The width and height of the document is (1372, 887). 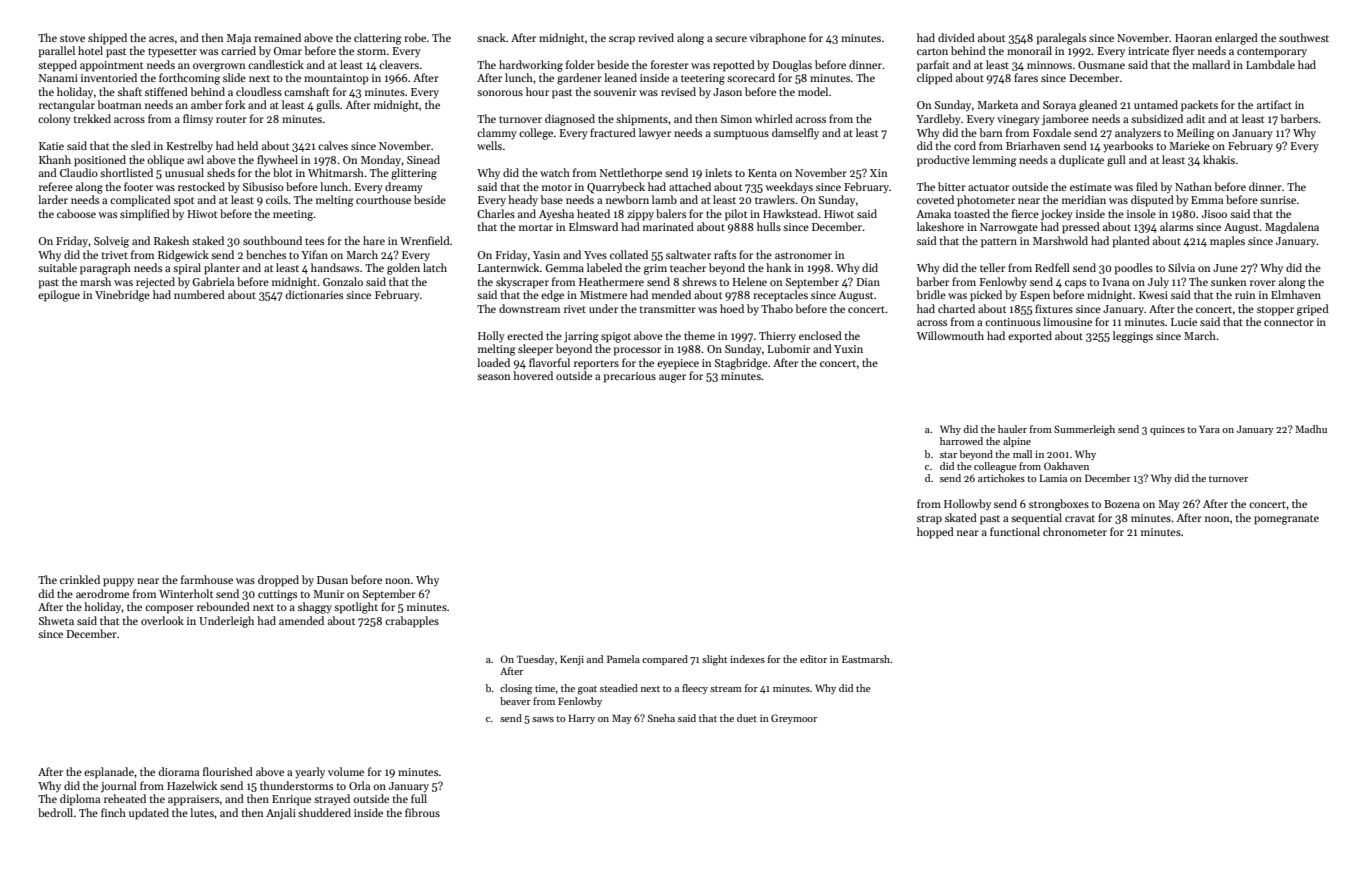 What do you see at coordinates (55, 812) in the document?
I see `bedroll` at bounding box center [55, 812].
